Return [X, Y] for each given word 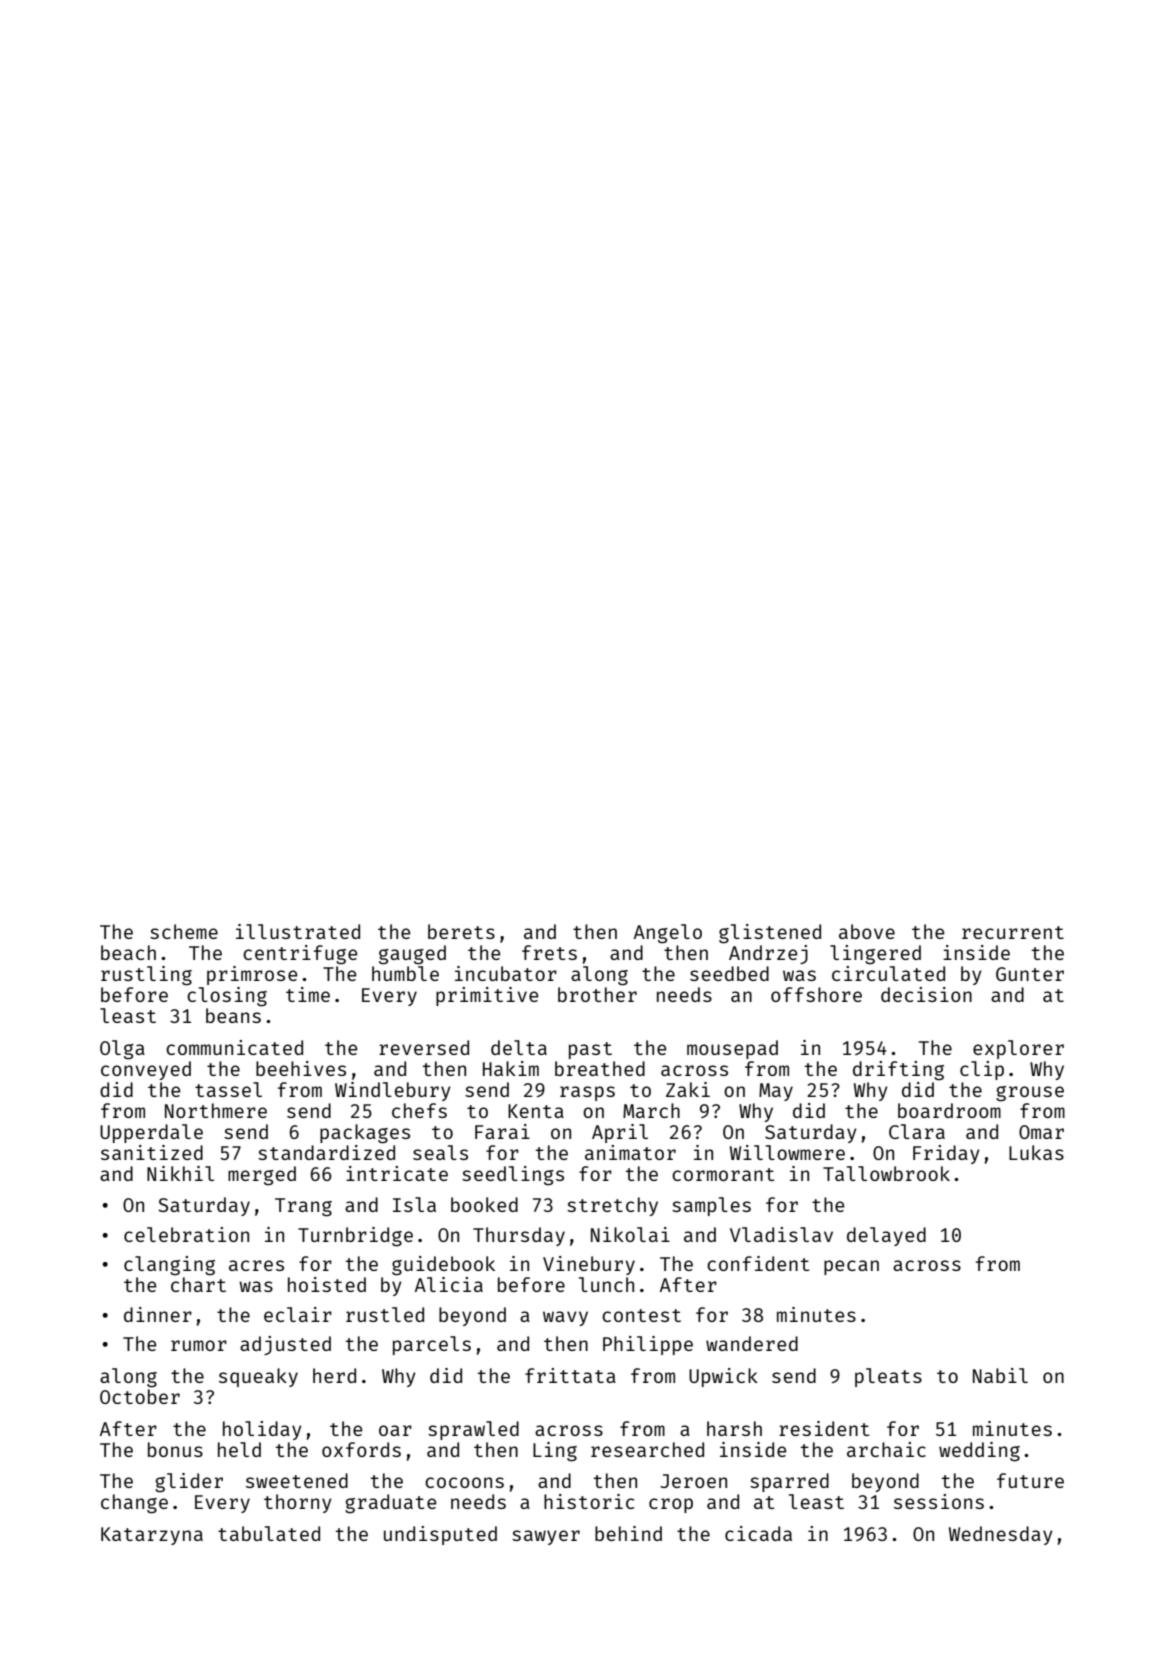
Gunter [1030, 974]
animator [630, 1152]
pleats [888, 1377]
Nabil [1000, 1375]
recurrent [1013, 932]
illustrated [298, 931]
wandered [752, 1343]
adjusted [285, 1345]
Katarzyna [152, 1536]
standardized [326, 1152]
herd [334, 1375]
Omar [1041, 1132]
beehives [301, 1068]
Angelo [668, 934]
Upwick [723, 1377]
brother [597, 994]
